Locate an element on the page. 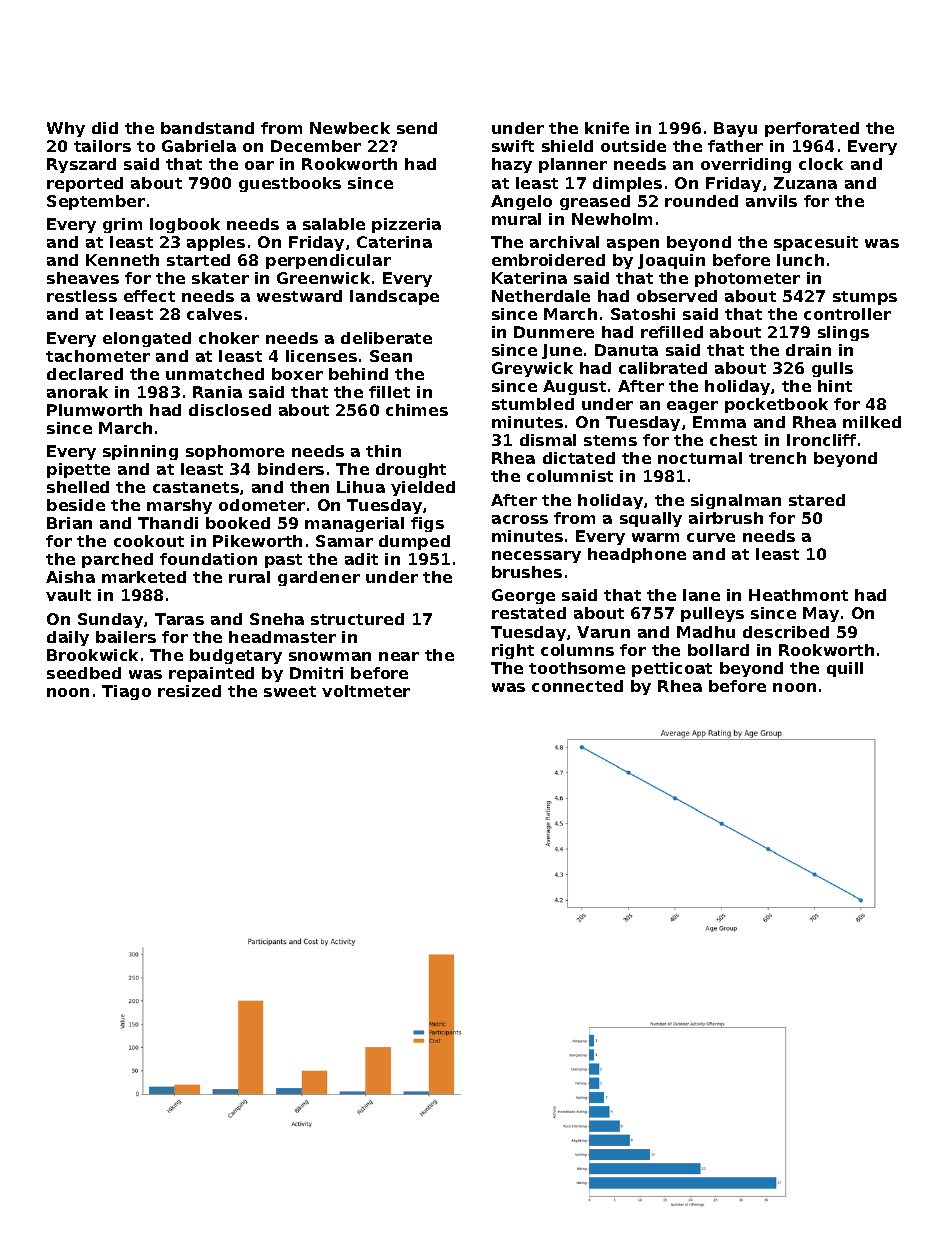 Image resolution: width=952 pixels, height=1233 pixels. father is located at coordinates (735, 146).
